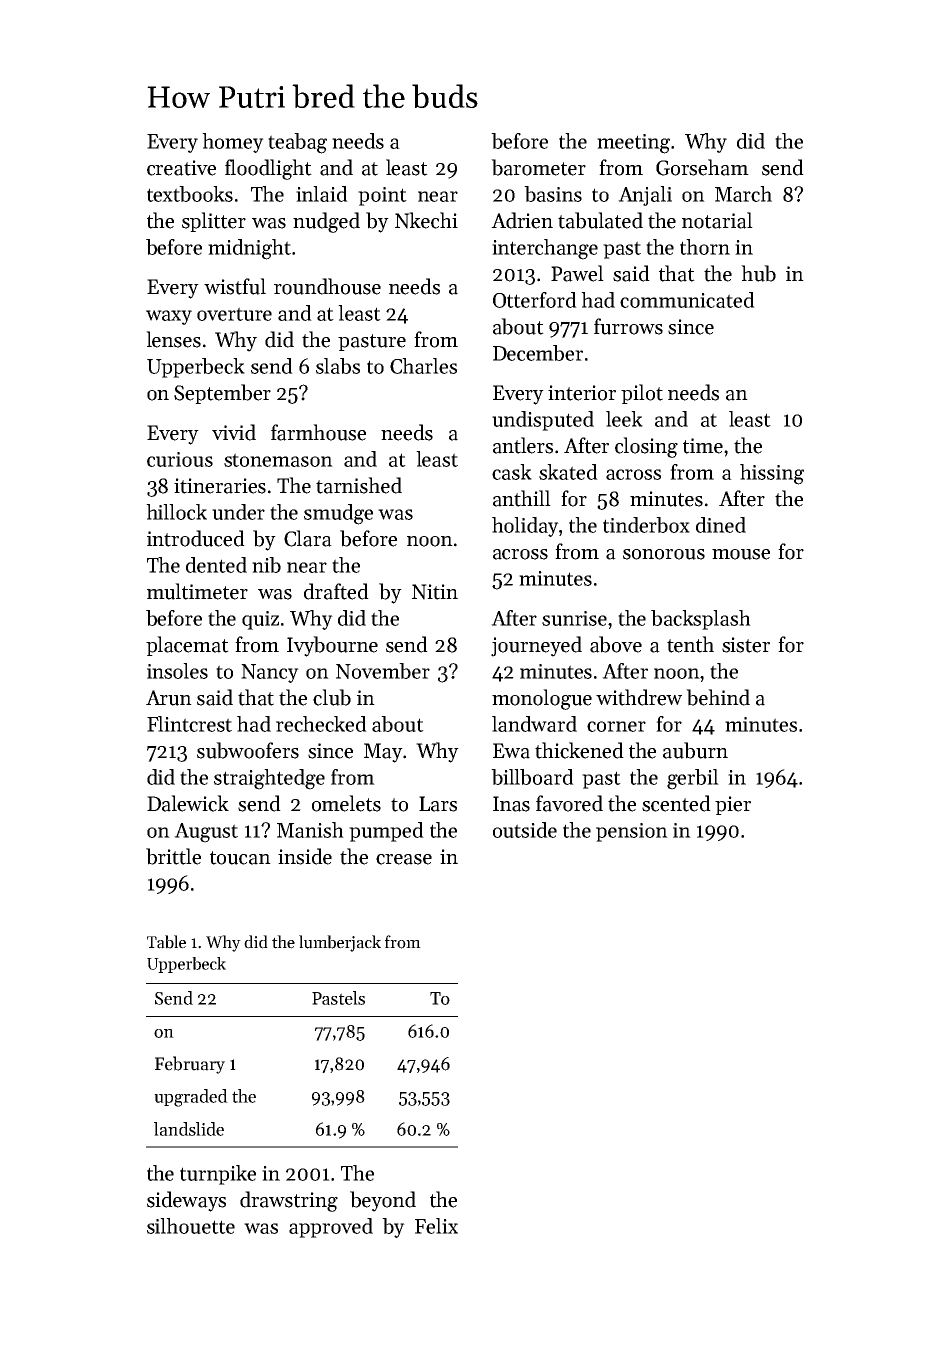  What do you see at coordinates (676, 803) in the screenshot?
I see `scented` at bounding box center [676, 803].
